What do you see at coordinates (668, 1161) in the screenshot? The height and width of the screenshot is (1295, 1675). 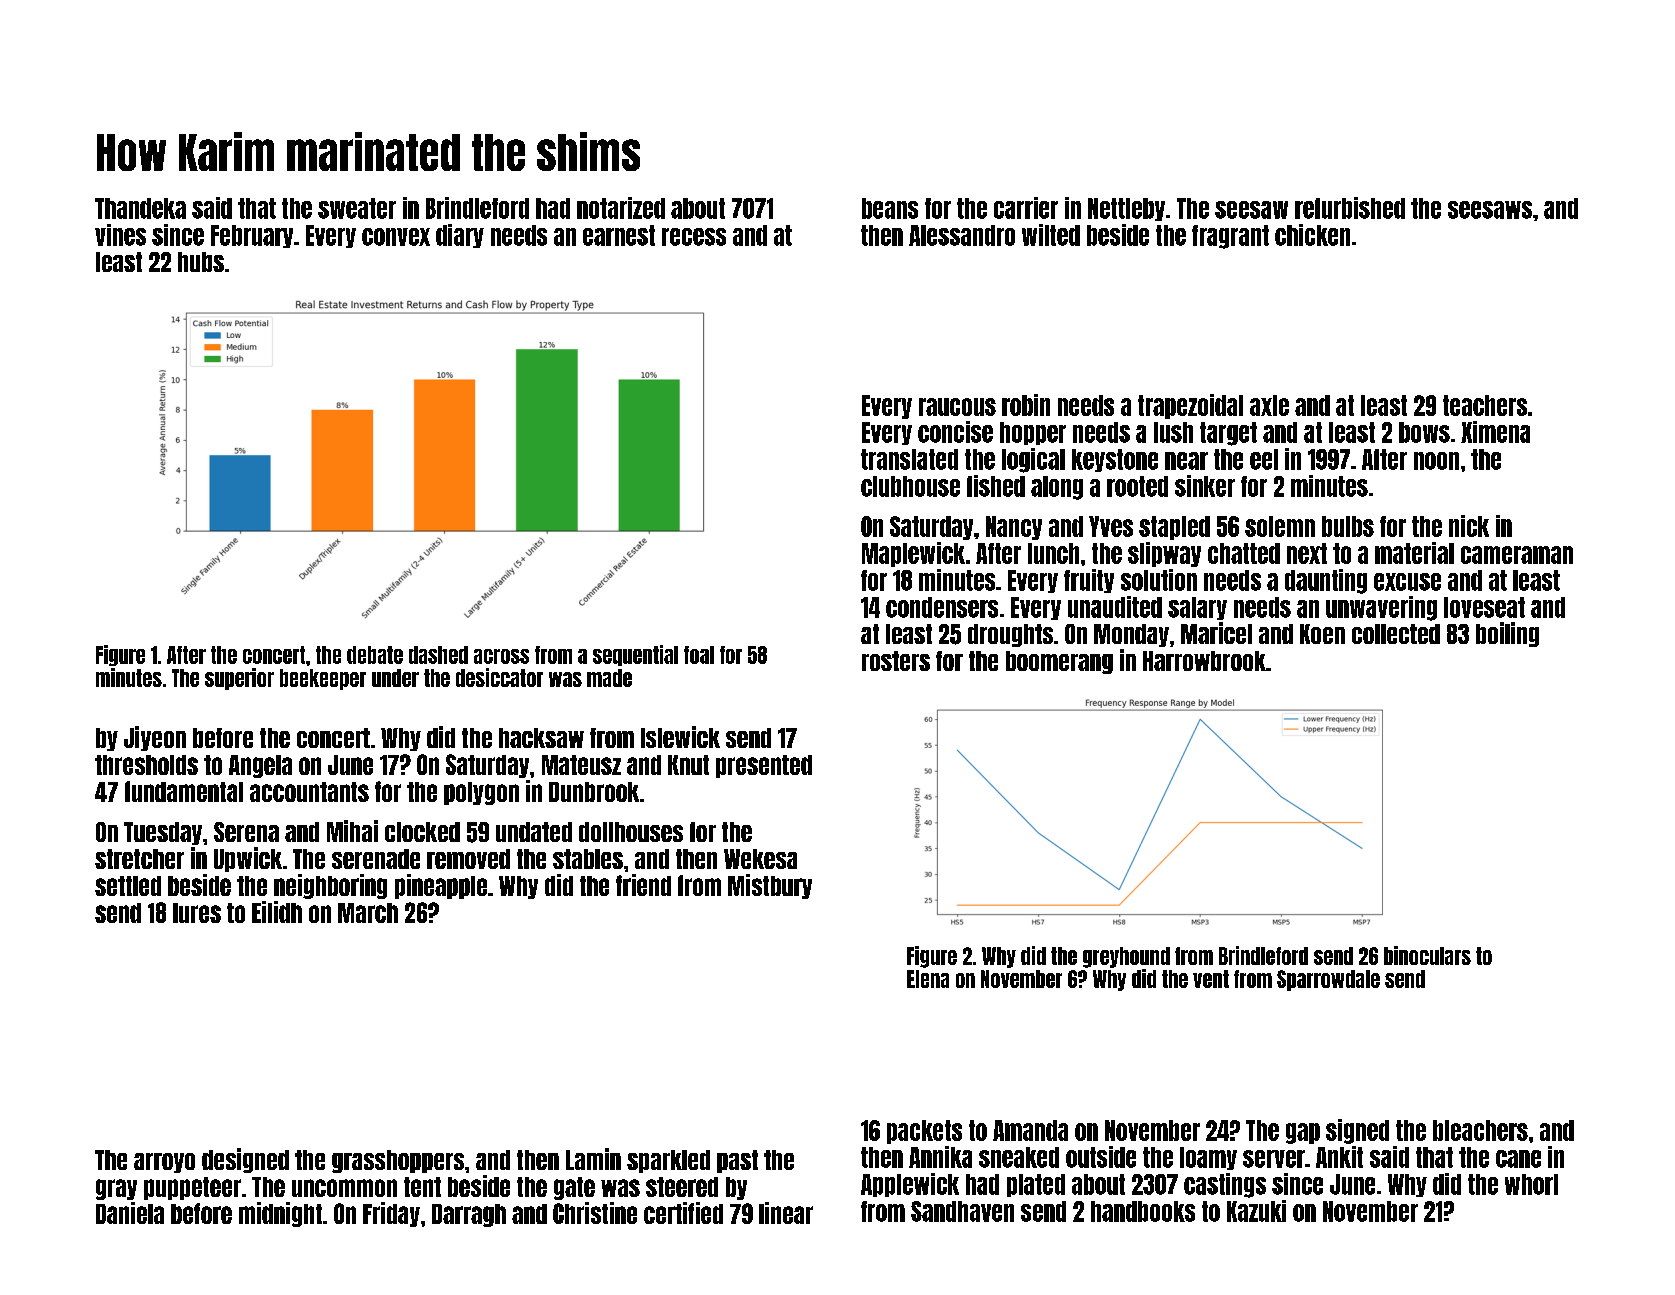 I see `sparkled` at bounding box center [668, 1161].
